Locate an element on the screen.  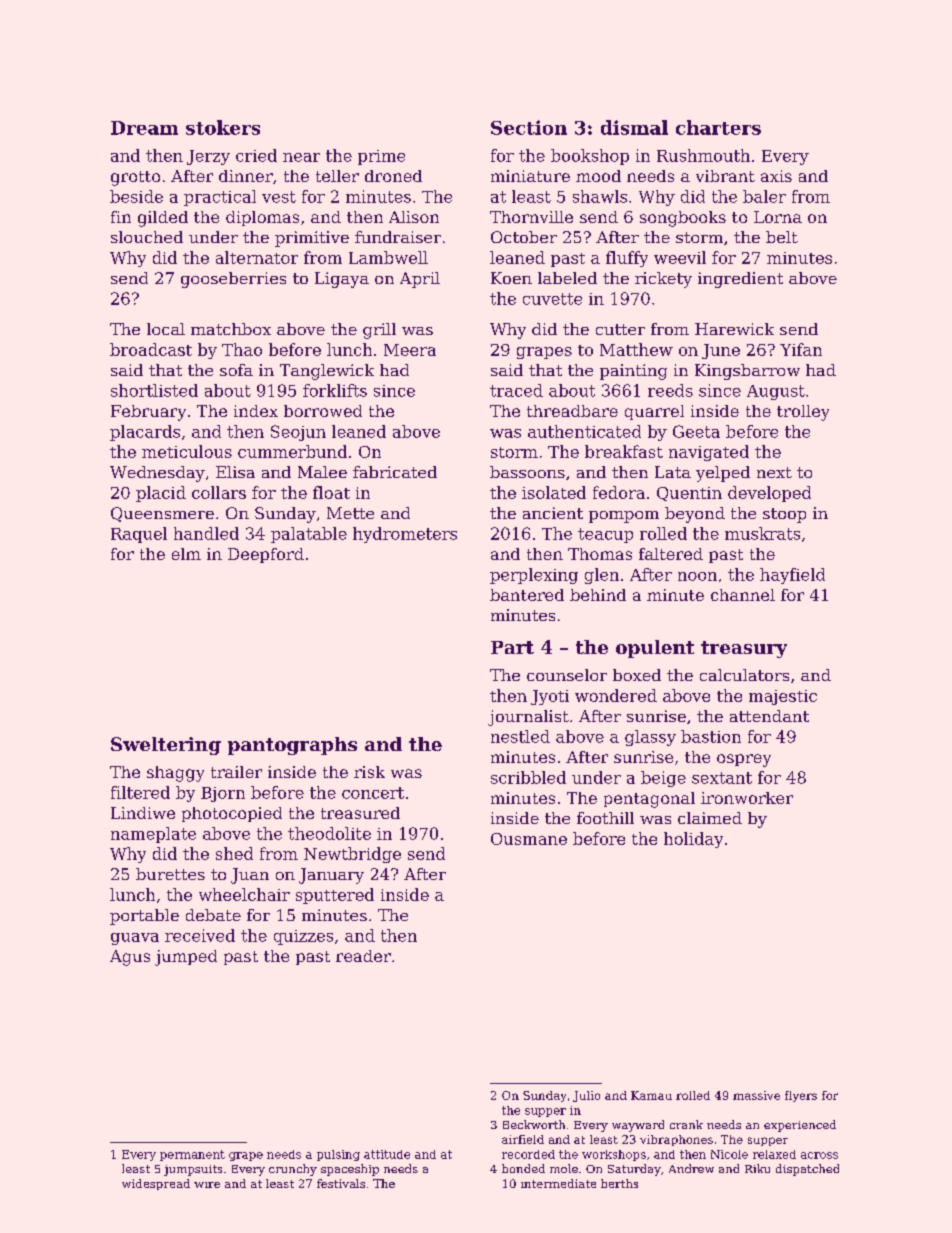
gooseberries is located at coordinates (233, 280).
